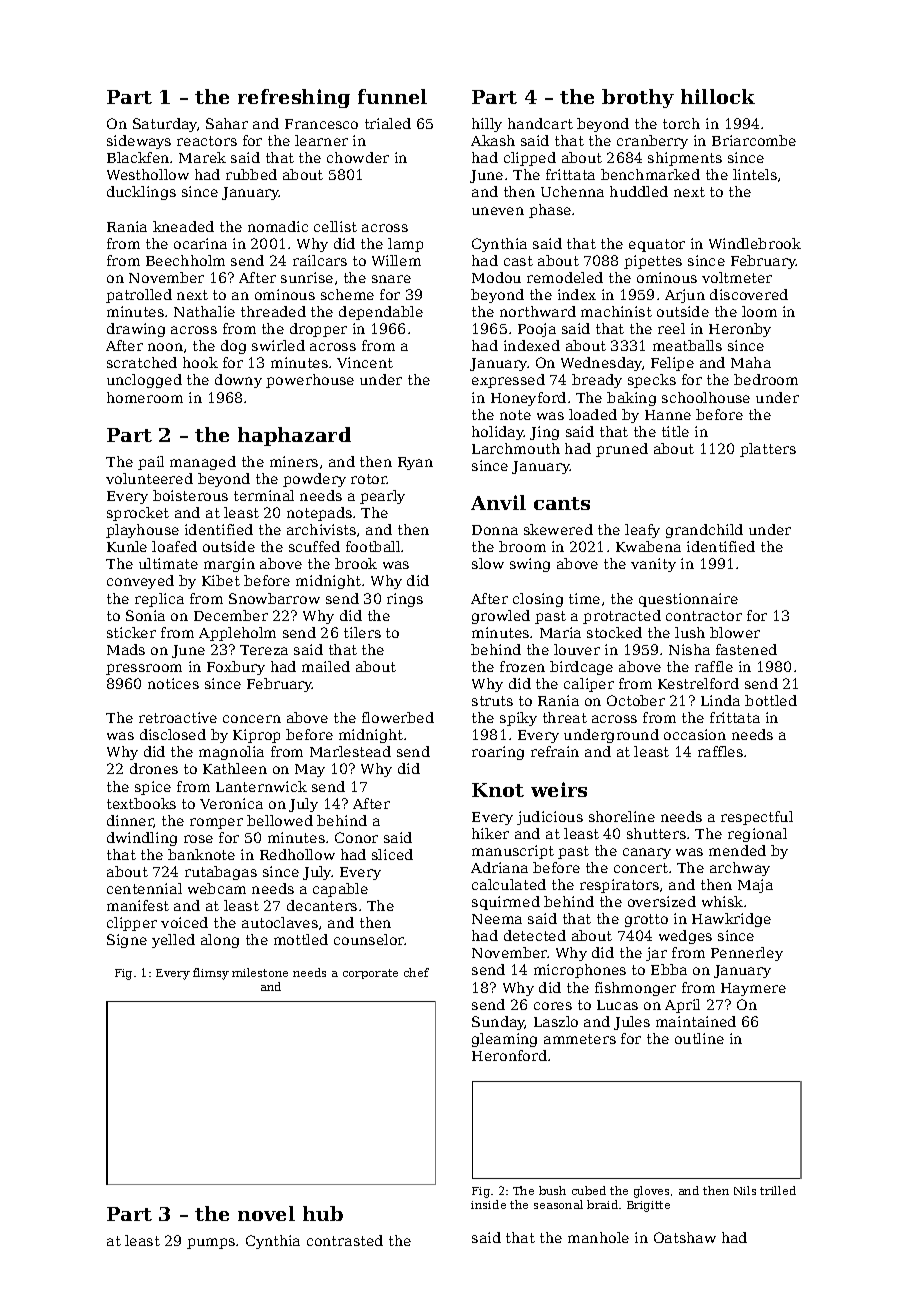  What do you see at coordinates (755, 174) in the image?
I see `lintels` at bounding box center [755, 174].
